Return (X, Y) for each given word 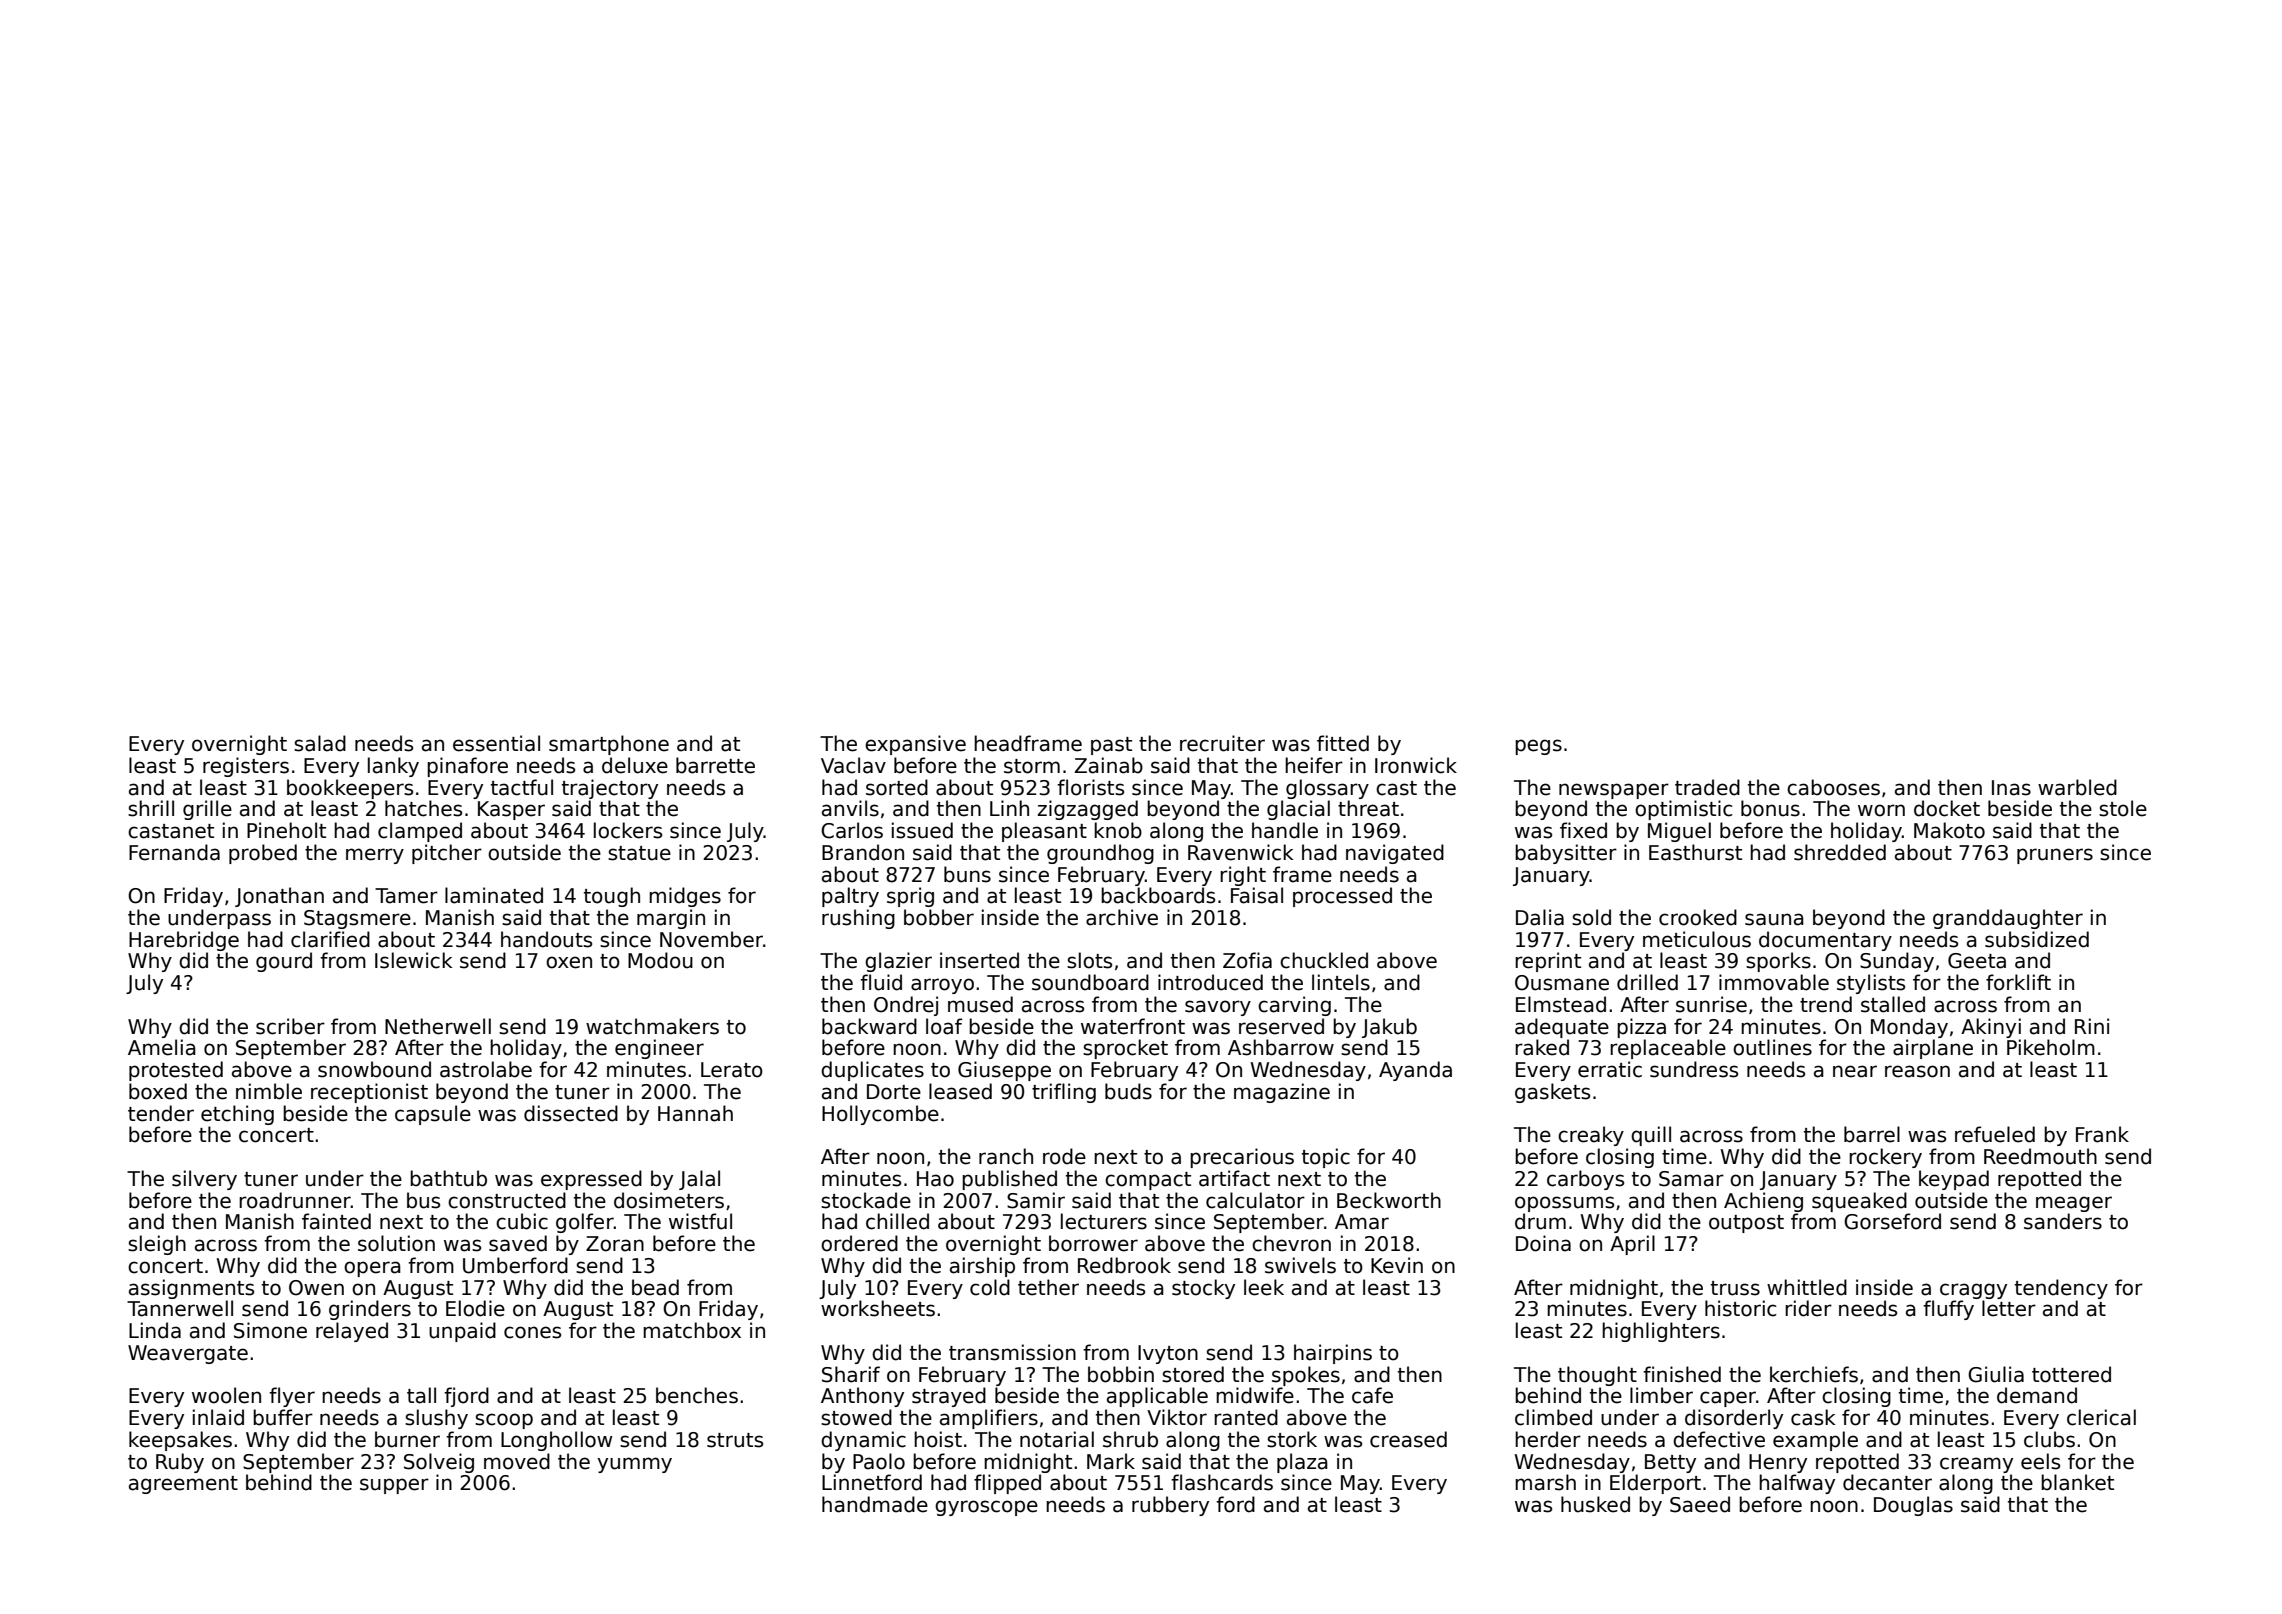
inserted (979, 960)
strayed (949, 1397)
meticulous (1697, 939)
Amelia (162, 1047)
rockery (1885, 1158)
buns (967, 874)
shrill (151, 808)
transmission (1012, 1352)
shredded (1840, 852)
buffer (283, 1417)
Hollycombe (880, 1115)
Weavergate (188, 1354)
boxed (158, 1091)
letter (2009, 1308)
